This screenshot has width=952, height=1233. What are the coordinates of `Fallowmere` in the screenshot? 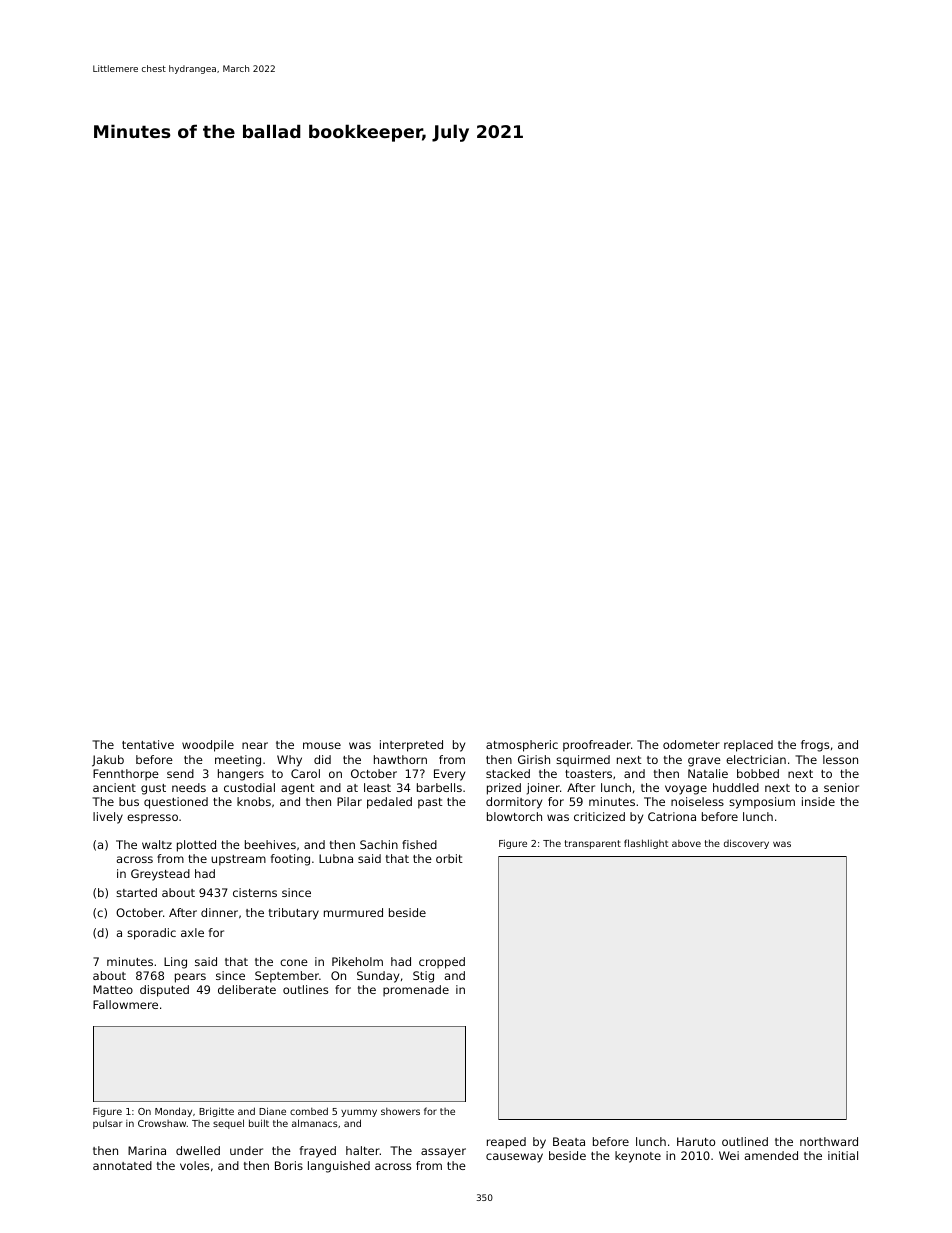 It's located at (125, 1004).
